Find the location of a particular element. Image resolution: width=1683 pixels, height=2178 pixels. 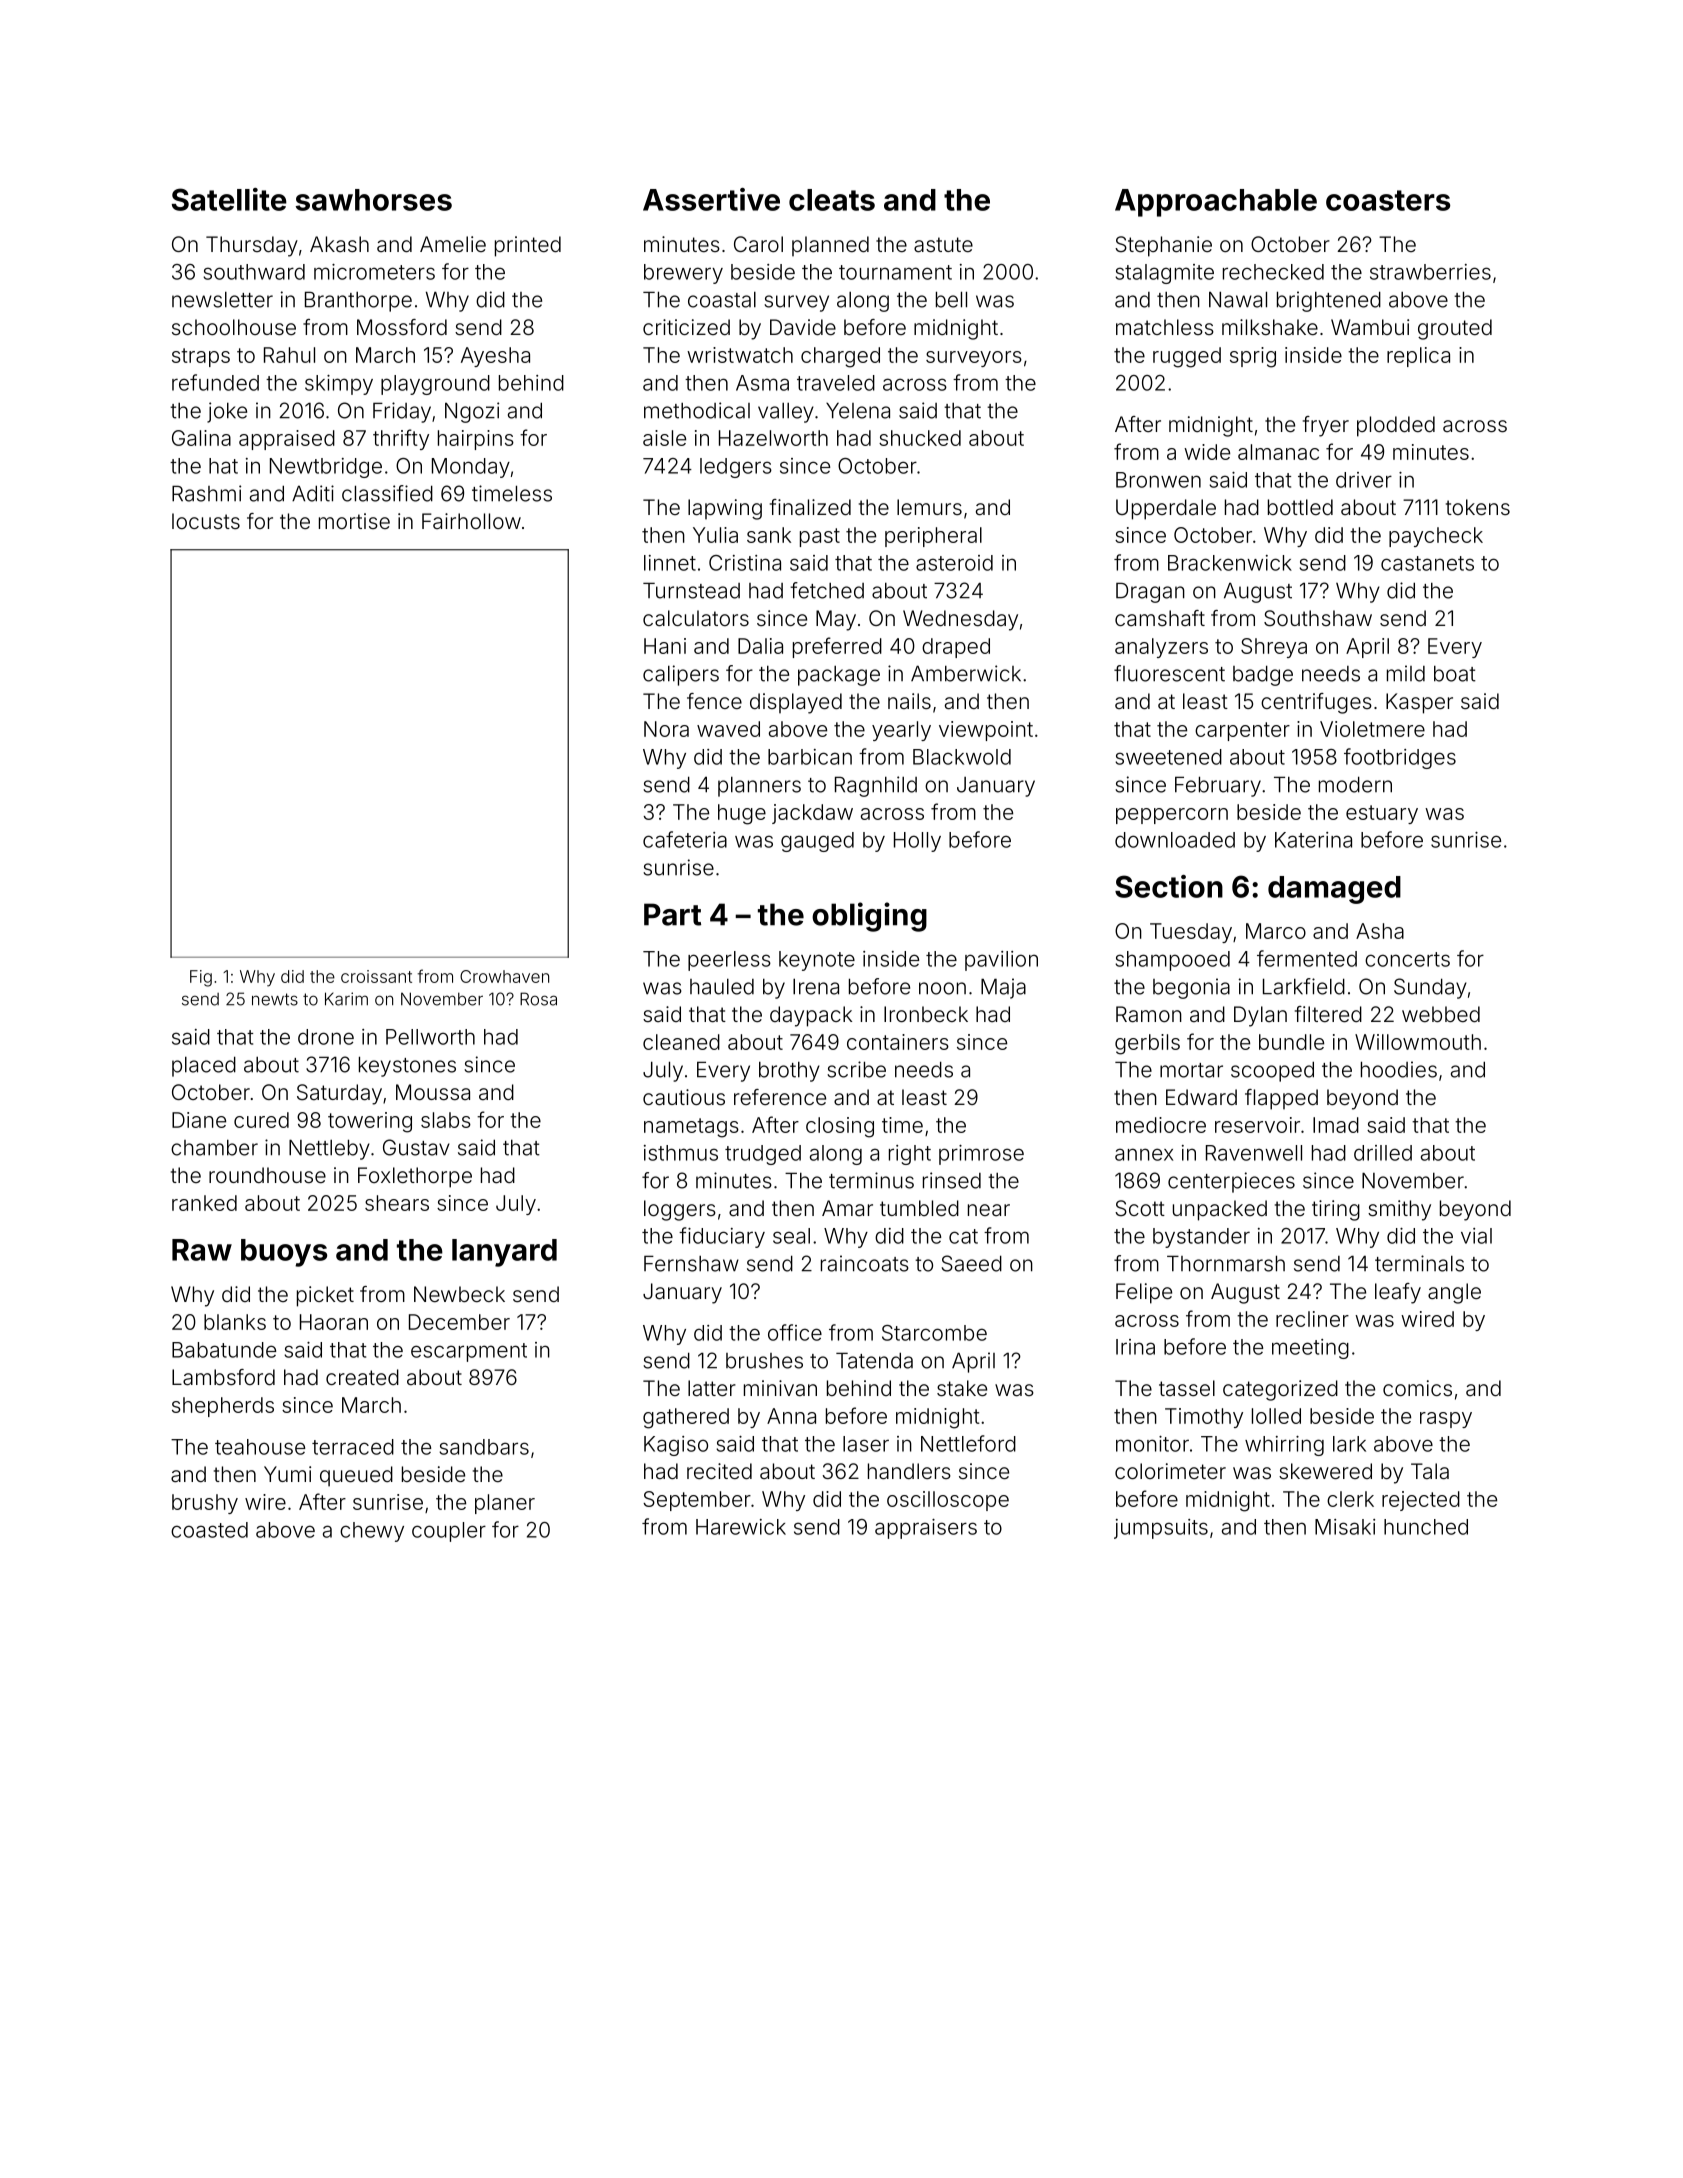

isthmus is located at coordinates (681, 1153).
